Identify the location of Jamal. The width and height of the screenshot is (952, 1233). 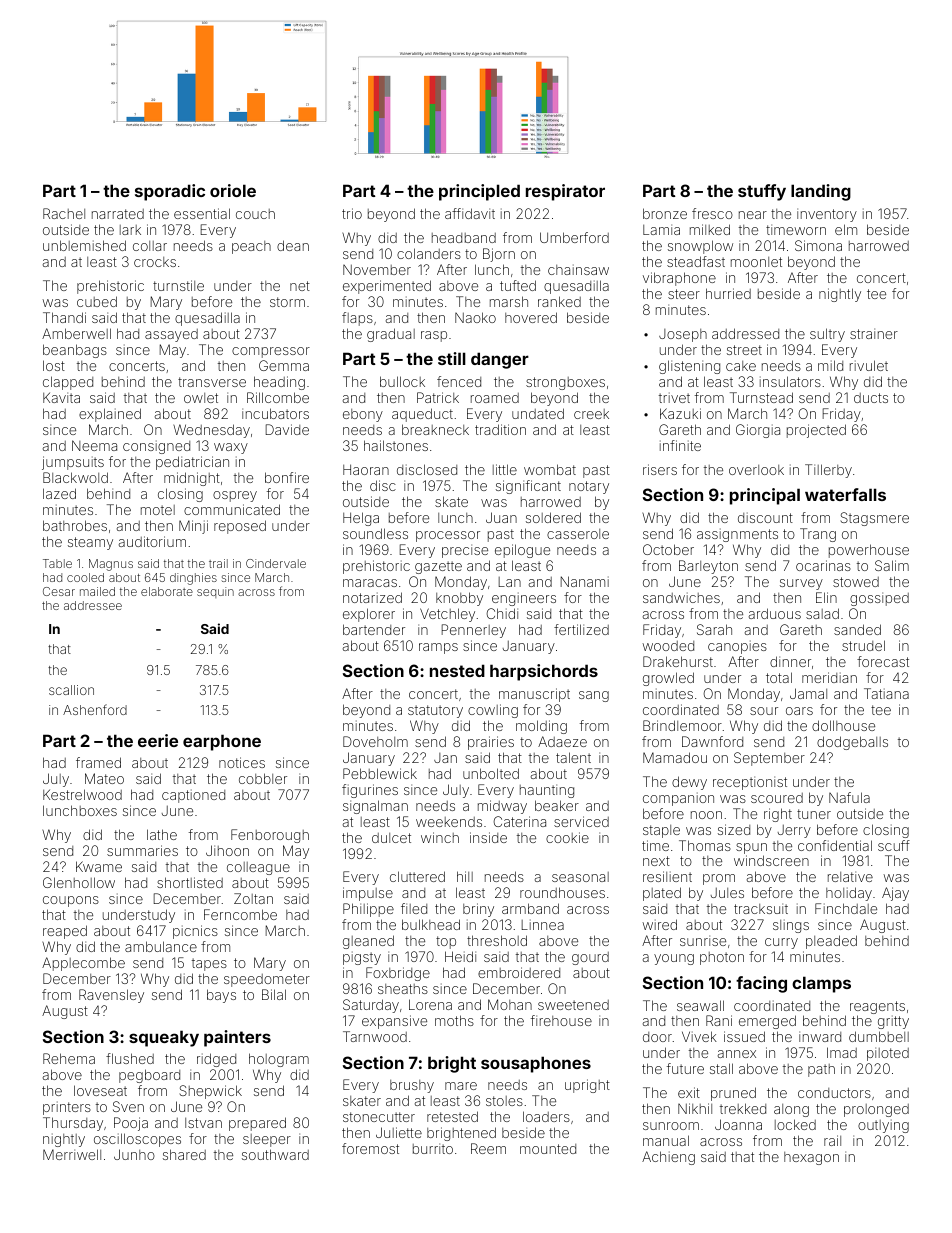
(808, 693).
